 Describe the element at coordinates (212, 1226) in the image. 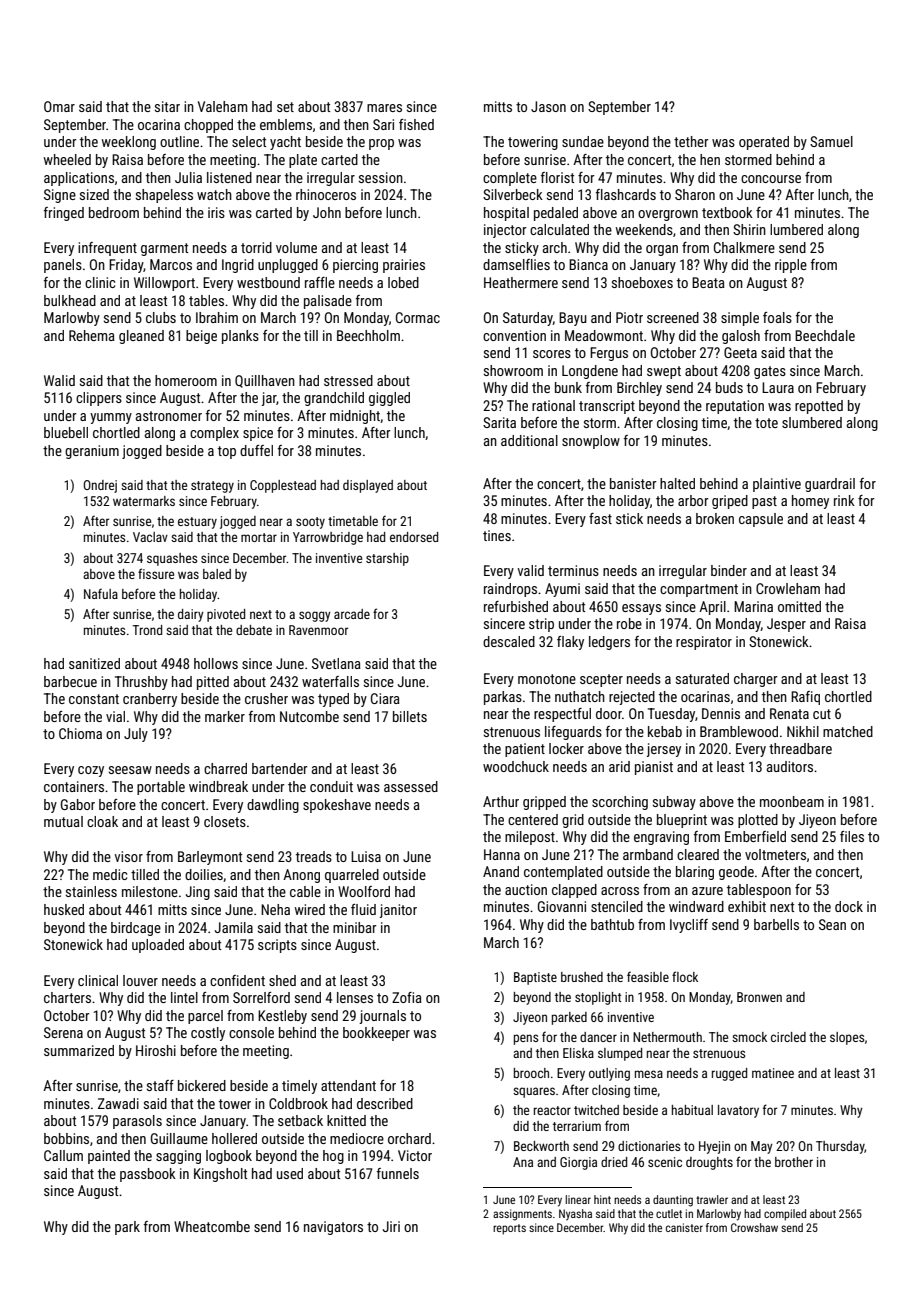

I see `Wheatcombe` at that location.
